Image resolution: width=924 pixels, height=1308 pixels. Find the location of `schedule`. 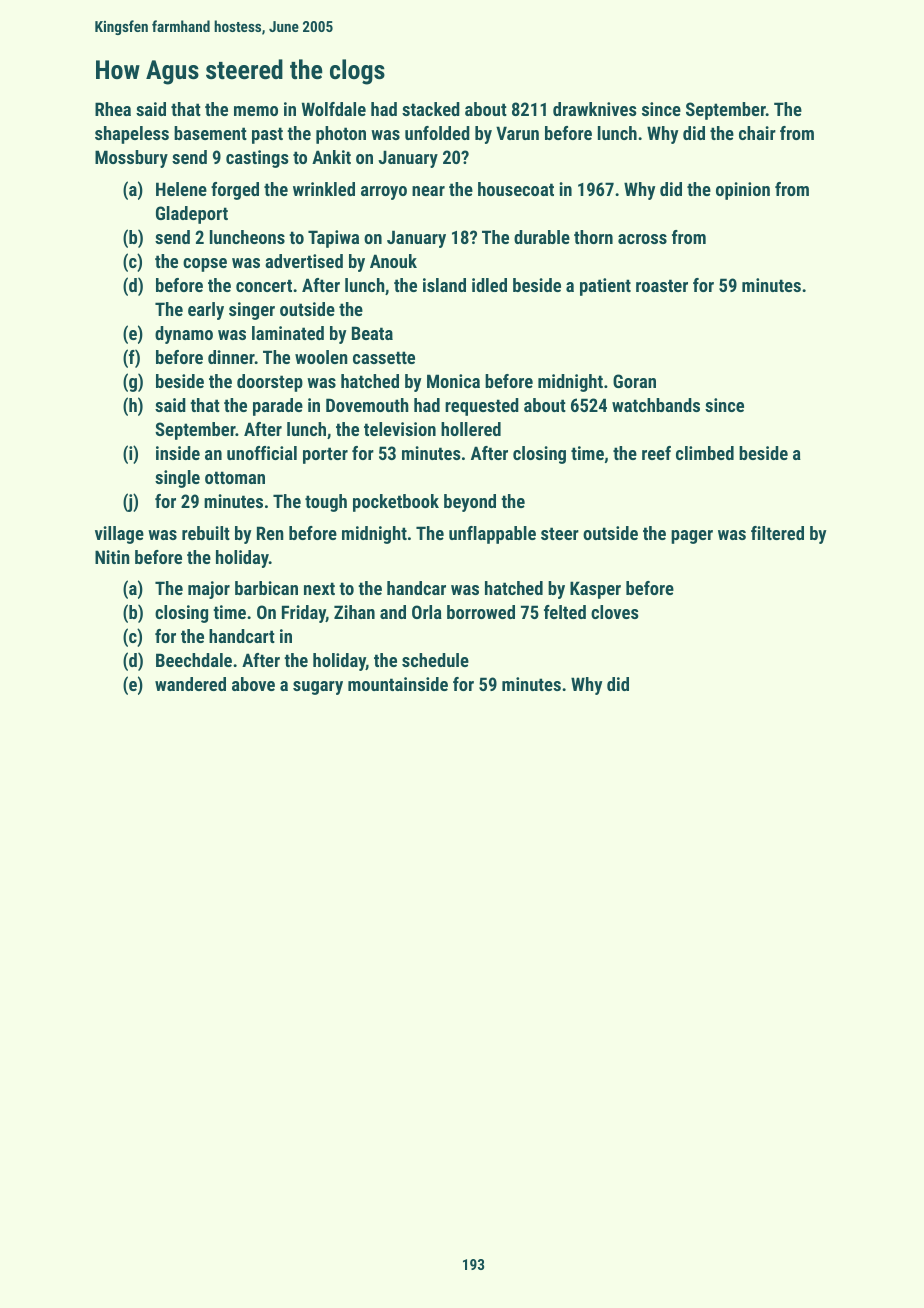

schedule is located at coordinates (435, 660).
